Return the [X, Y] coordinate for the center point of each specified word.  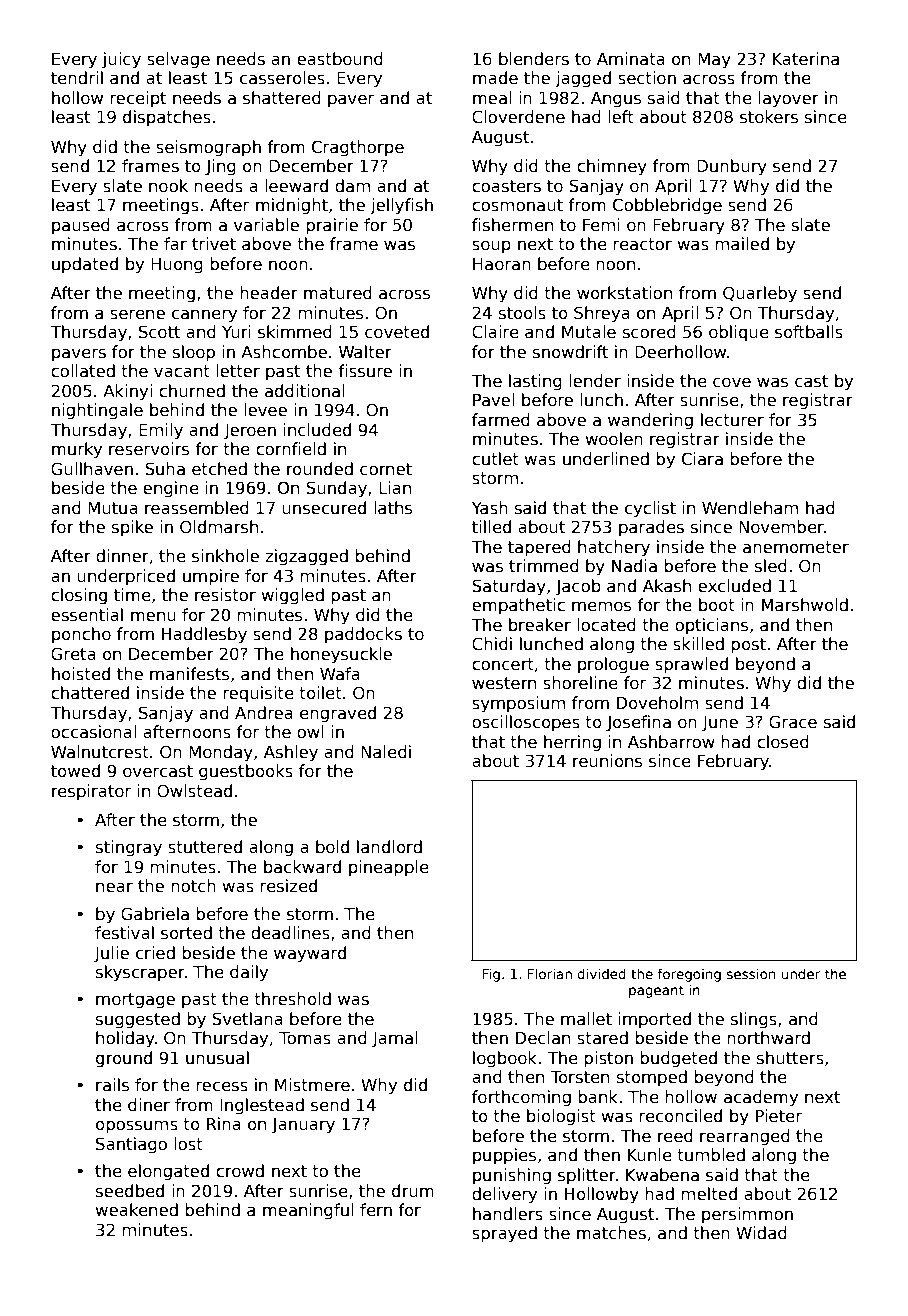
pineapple [389, 868]
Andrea [264, 713]
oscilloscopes [526, 723]
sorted [186, 933]
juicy [121, 60]
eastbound [340, 59]
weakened [136, 1210]
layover [789, 99]
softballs [809, 332]
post [748, 646]
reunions [607, 761]
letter [238, 371]
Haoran [502, 264]
